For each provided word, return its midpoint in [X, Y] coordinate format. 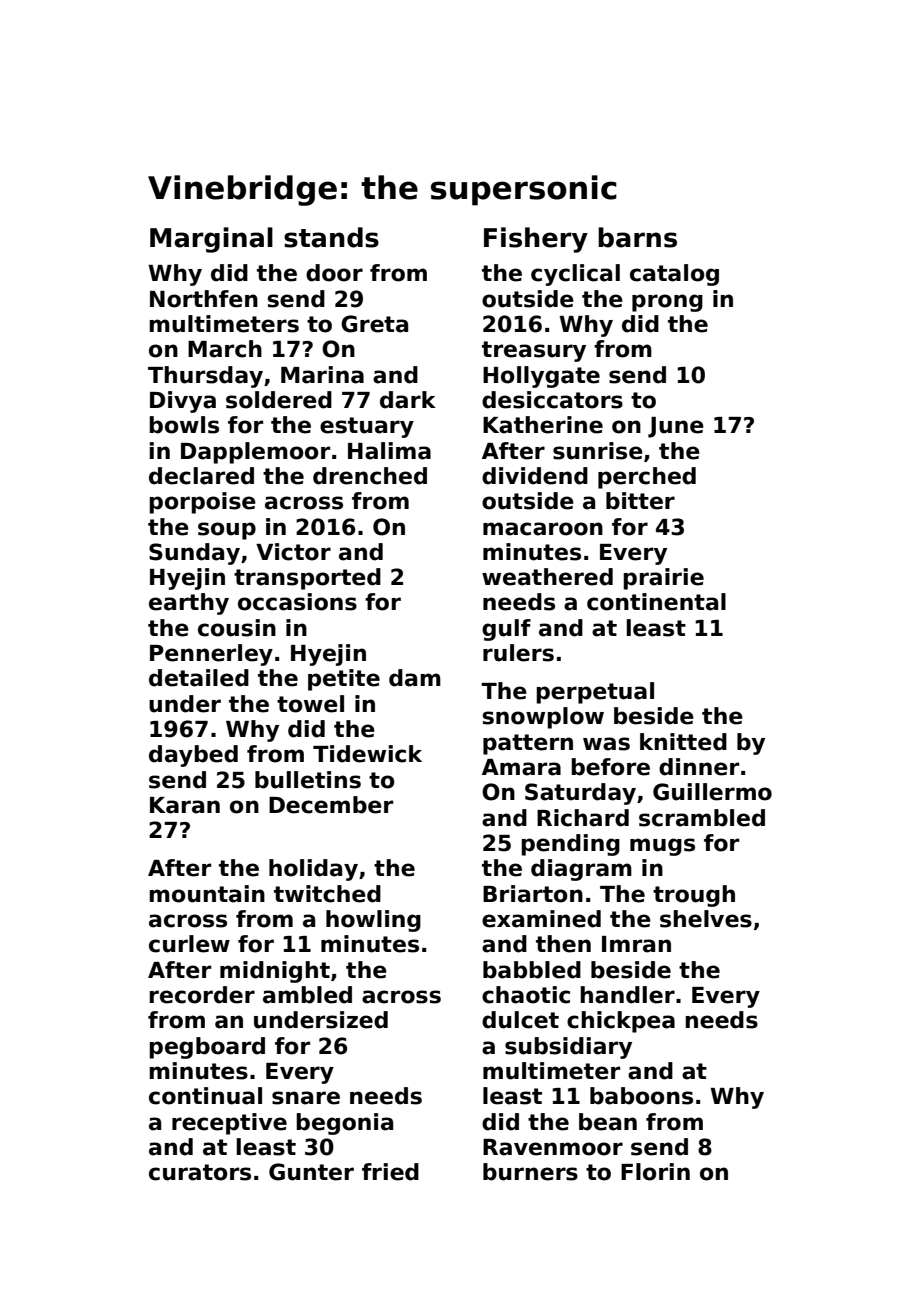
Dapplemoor [255, 453]
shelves [706, 919]
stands [331, 237]
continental [656, 602]
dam [415, 678]
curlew [189, 944]
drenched [370, 476]
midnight [275, 972]
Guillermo [712, 792]
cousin [237, 628]
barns [637, 237]
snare [306, 1098]
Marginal [211, 240]
